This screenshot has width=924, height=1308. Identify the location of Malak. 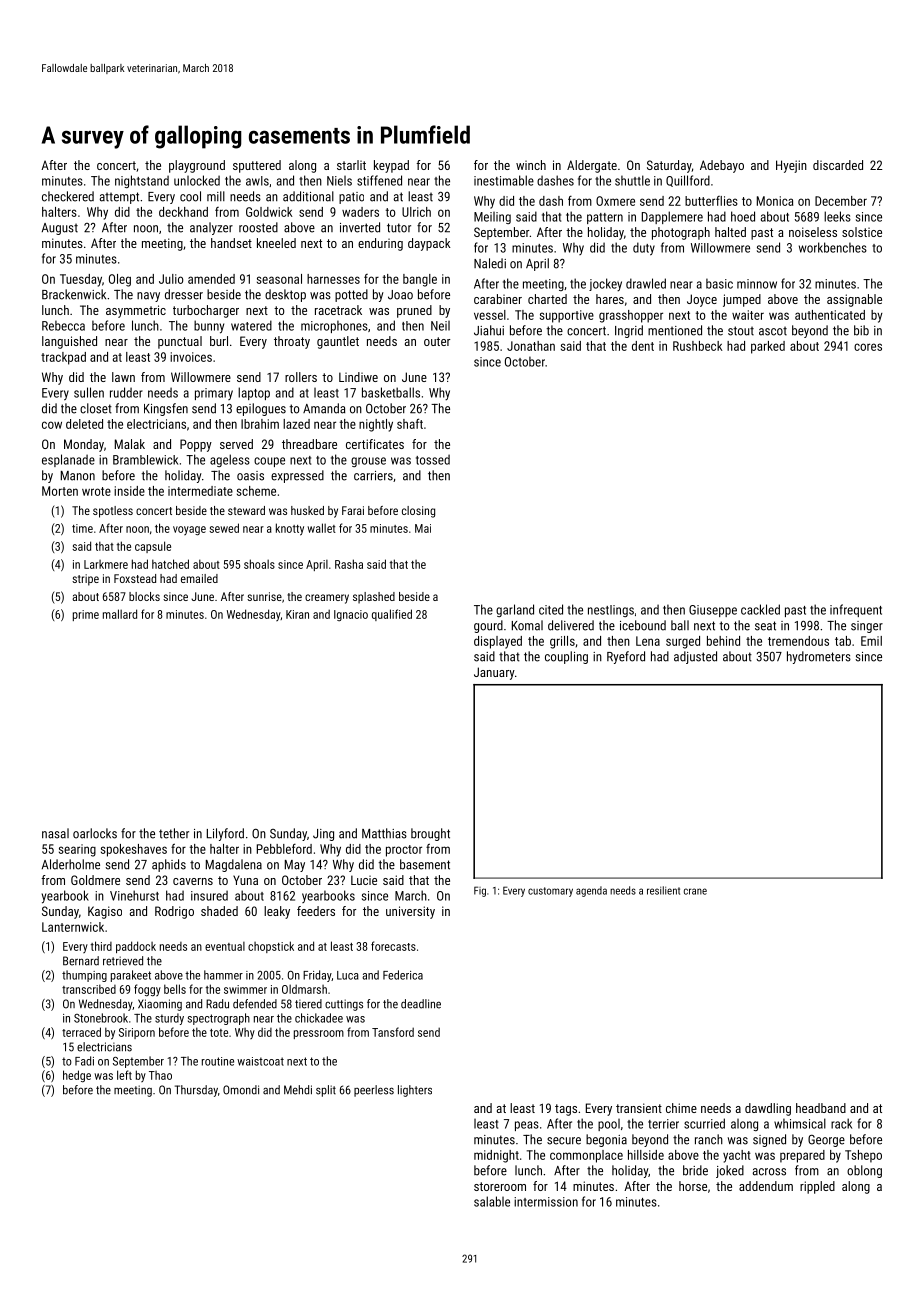
(130, 444).
